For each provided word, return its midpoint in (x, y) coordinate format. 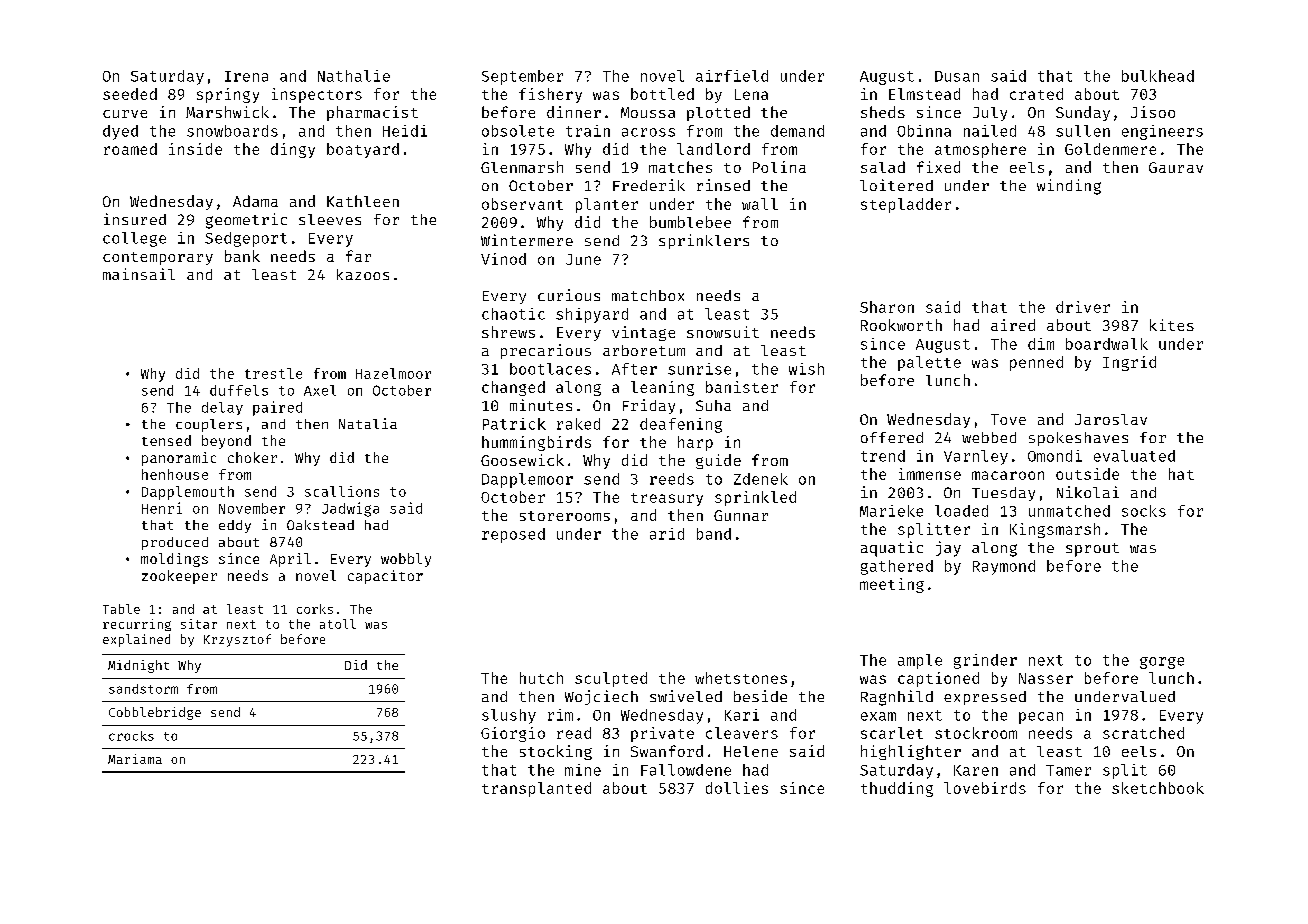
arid (667, 534)
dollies (737, 788)
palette (929, 363)
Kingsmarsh (1055, 530)
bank (242, 256)
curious (569, 295)
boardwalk (1107, 344)
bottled (662, 94)
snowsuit (723, 332)
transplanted (536, 789)
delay (222, 408)
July (990, 114)
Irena (246, 76)
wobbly (406, 560)
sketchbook (1158, 788)
